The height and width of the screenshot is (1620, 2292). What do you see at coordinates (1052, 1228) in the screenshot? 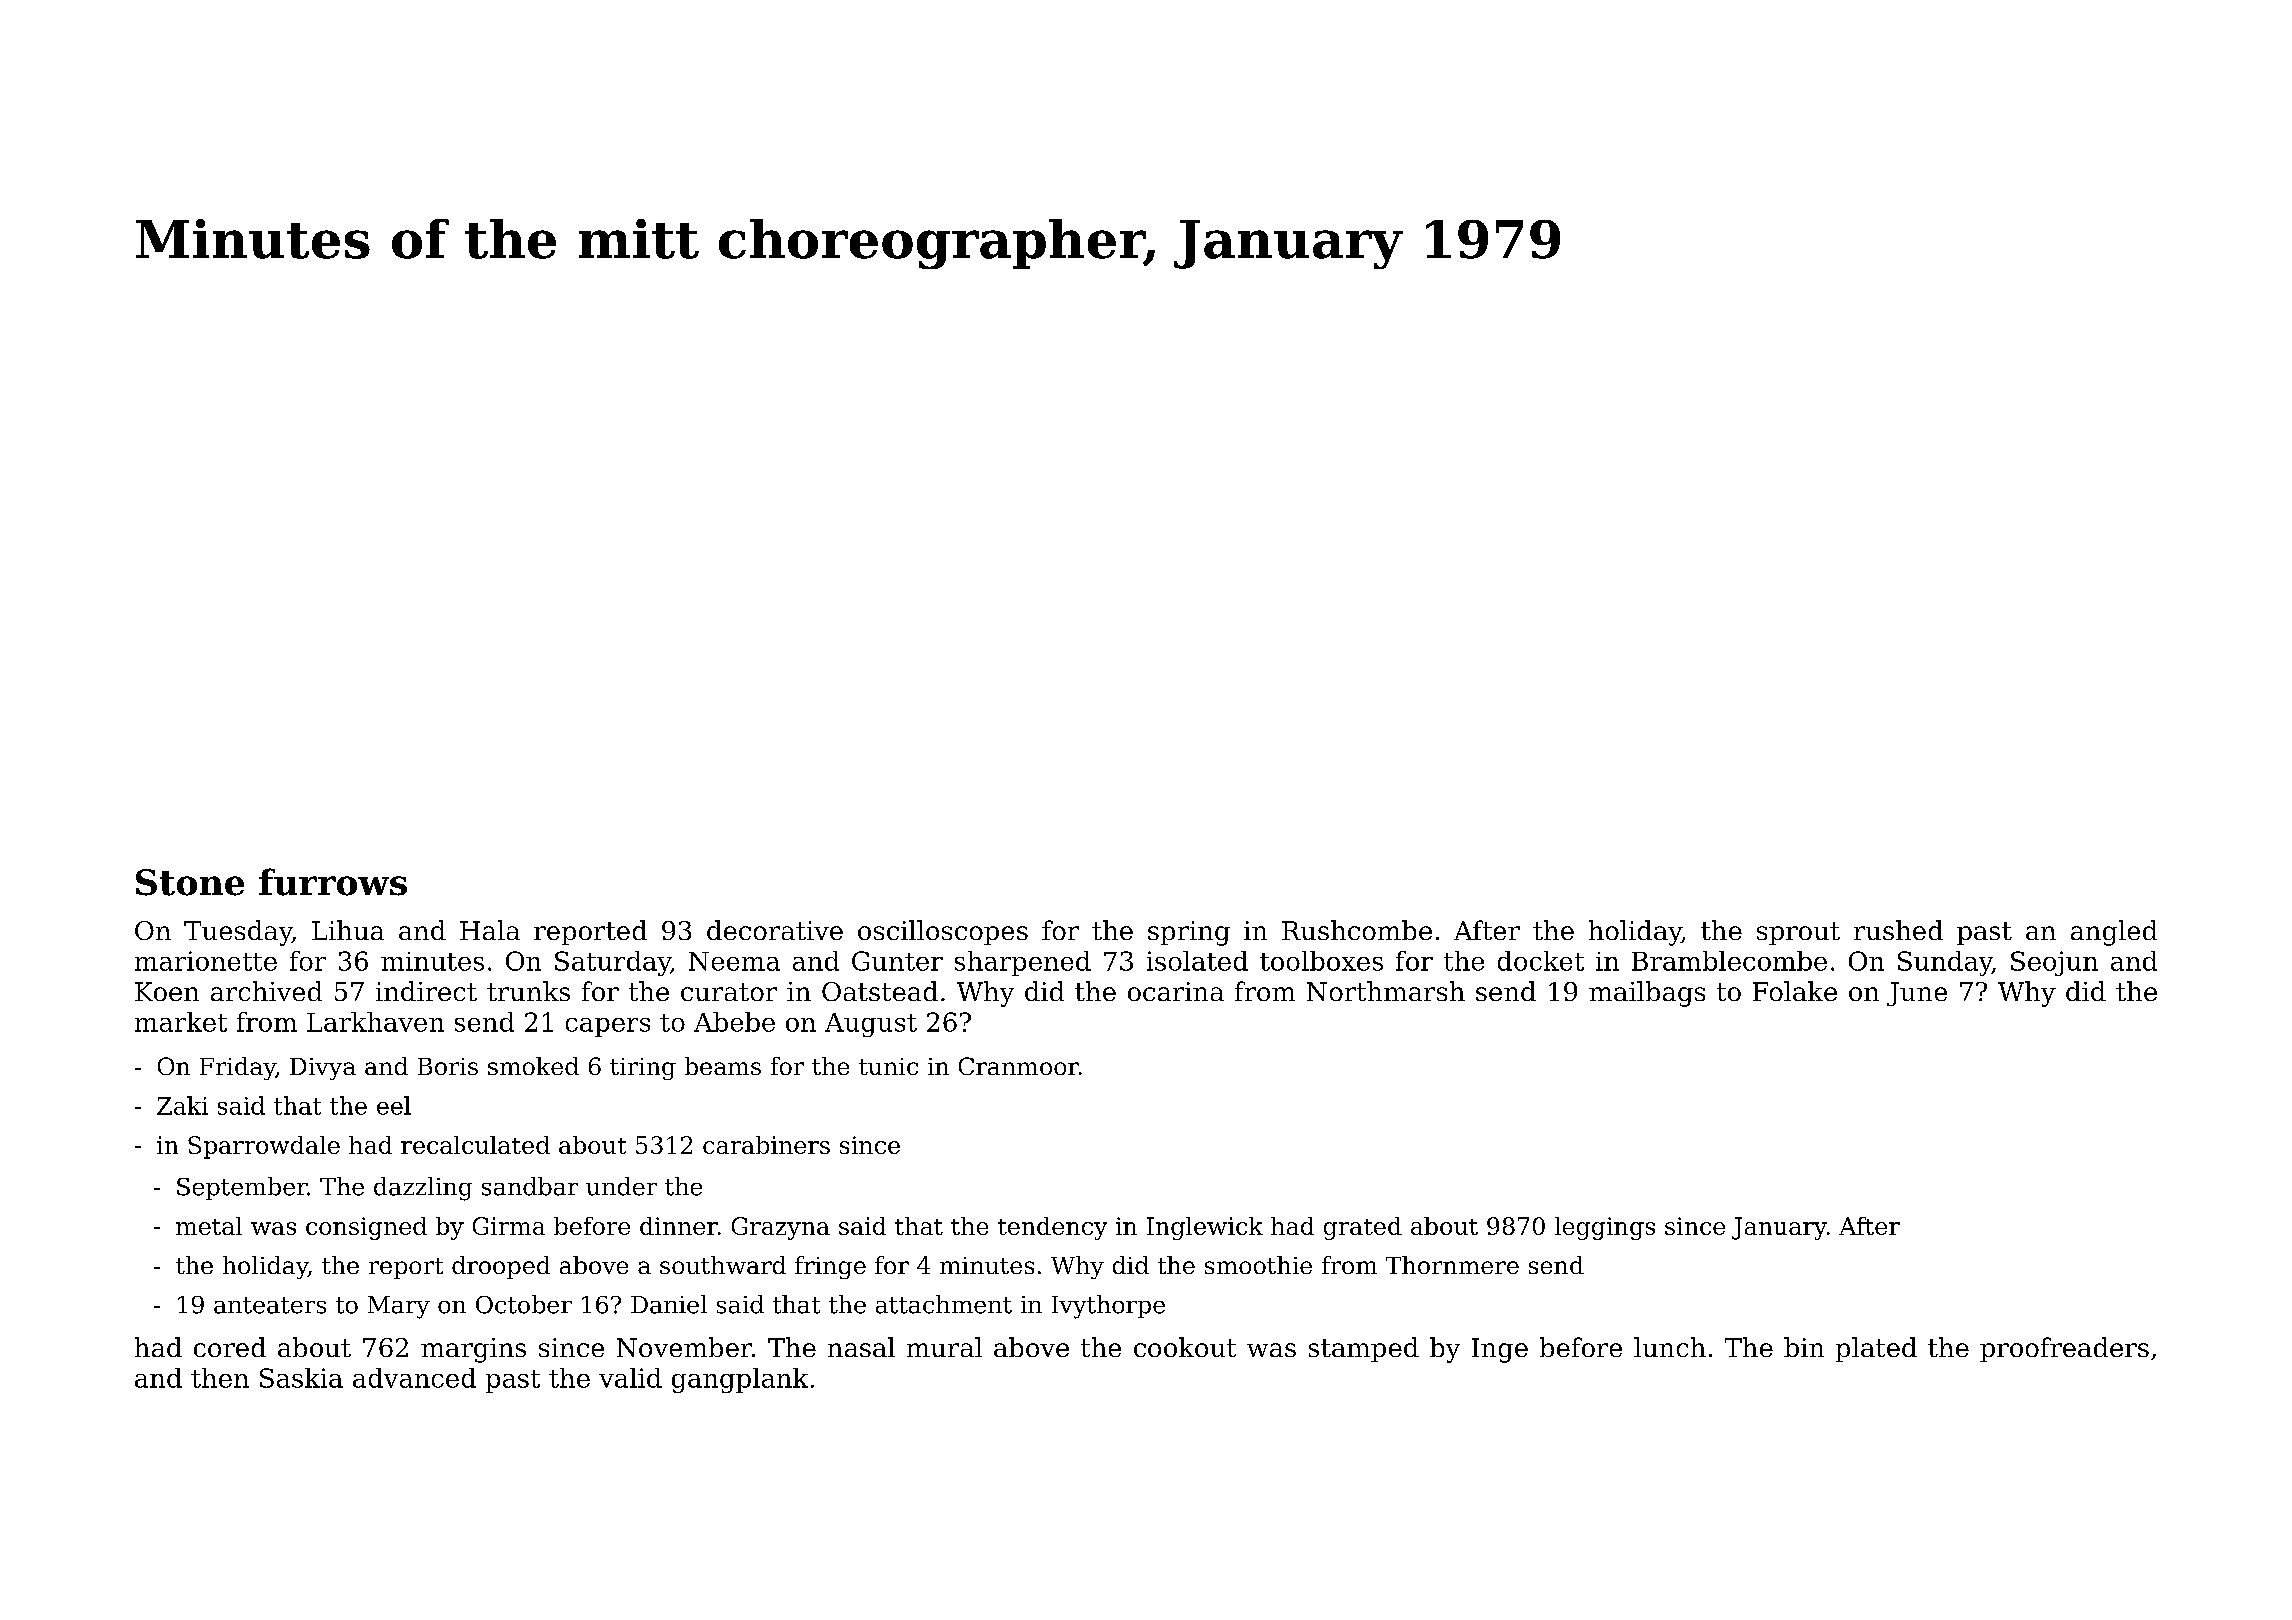
I see `tendency` at bounding box center [1052, 1228].
